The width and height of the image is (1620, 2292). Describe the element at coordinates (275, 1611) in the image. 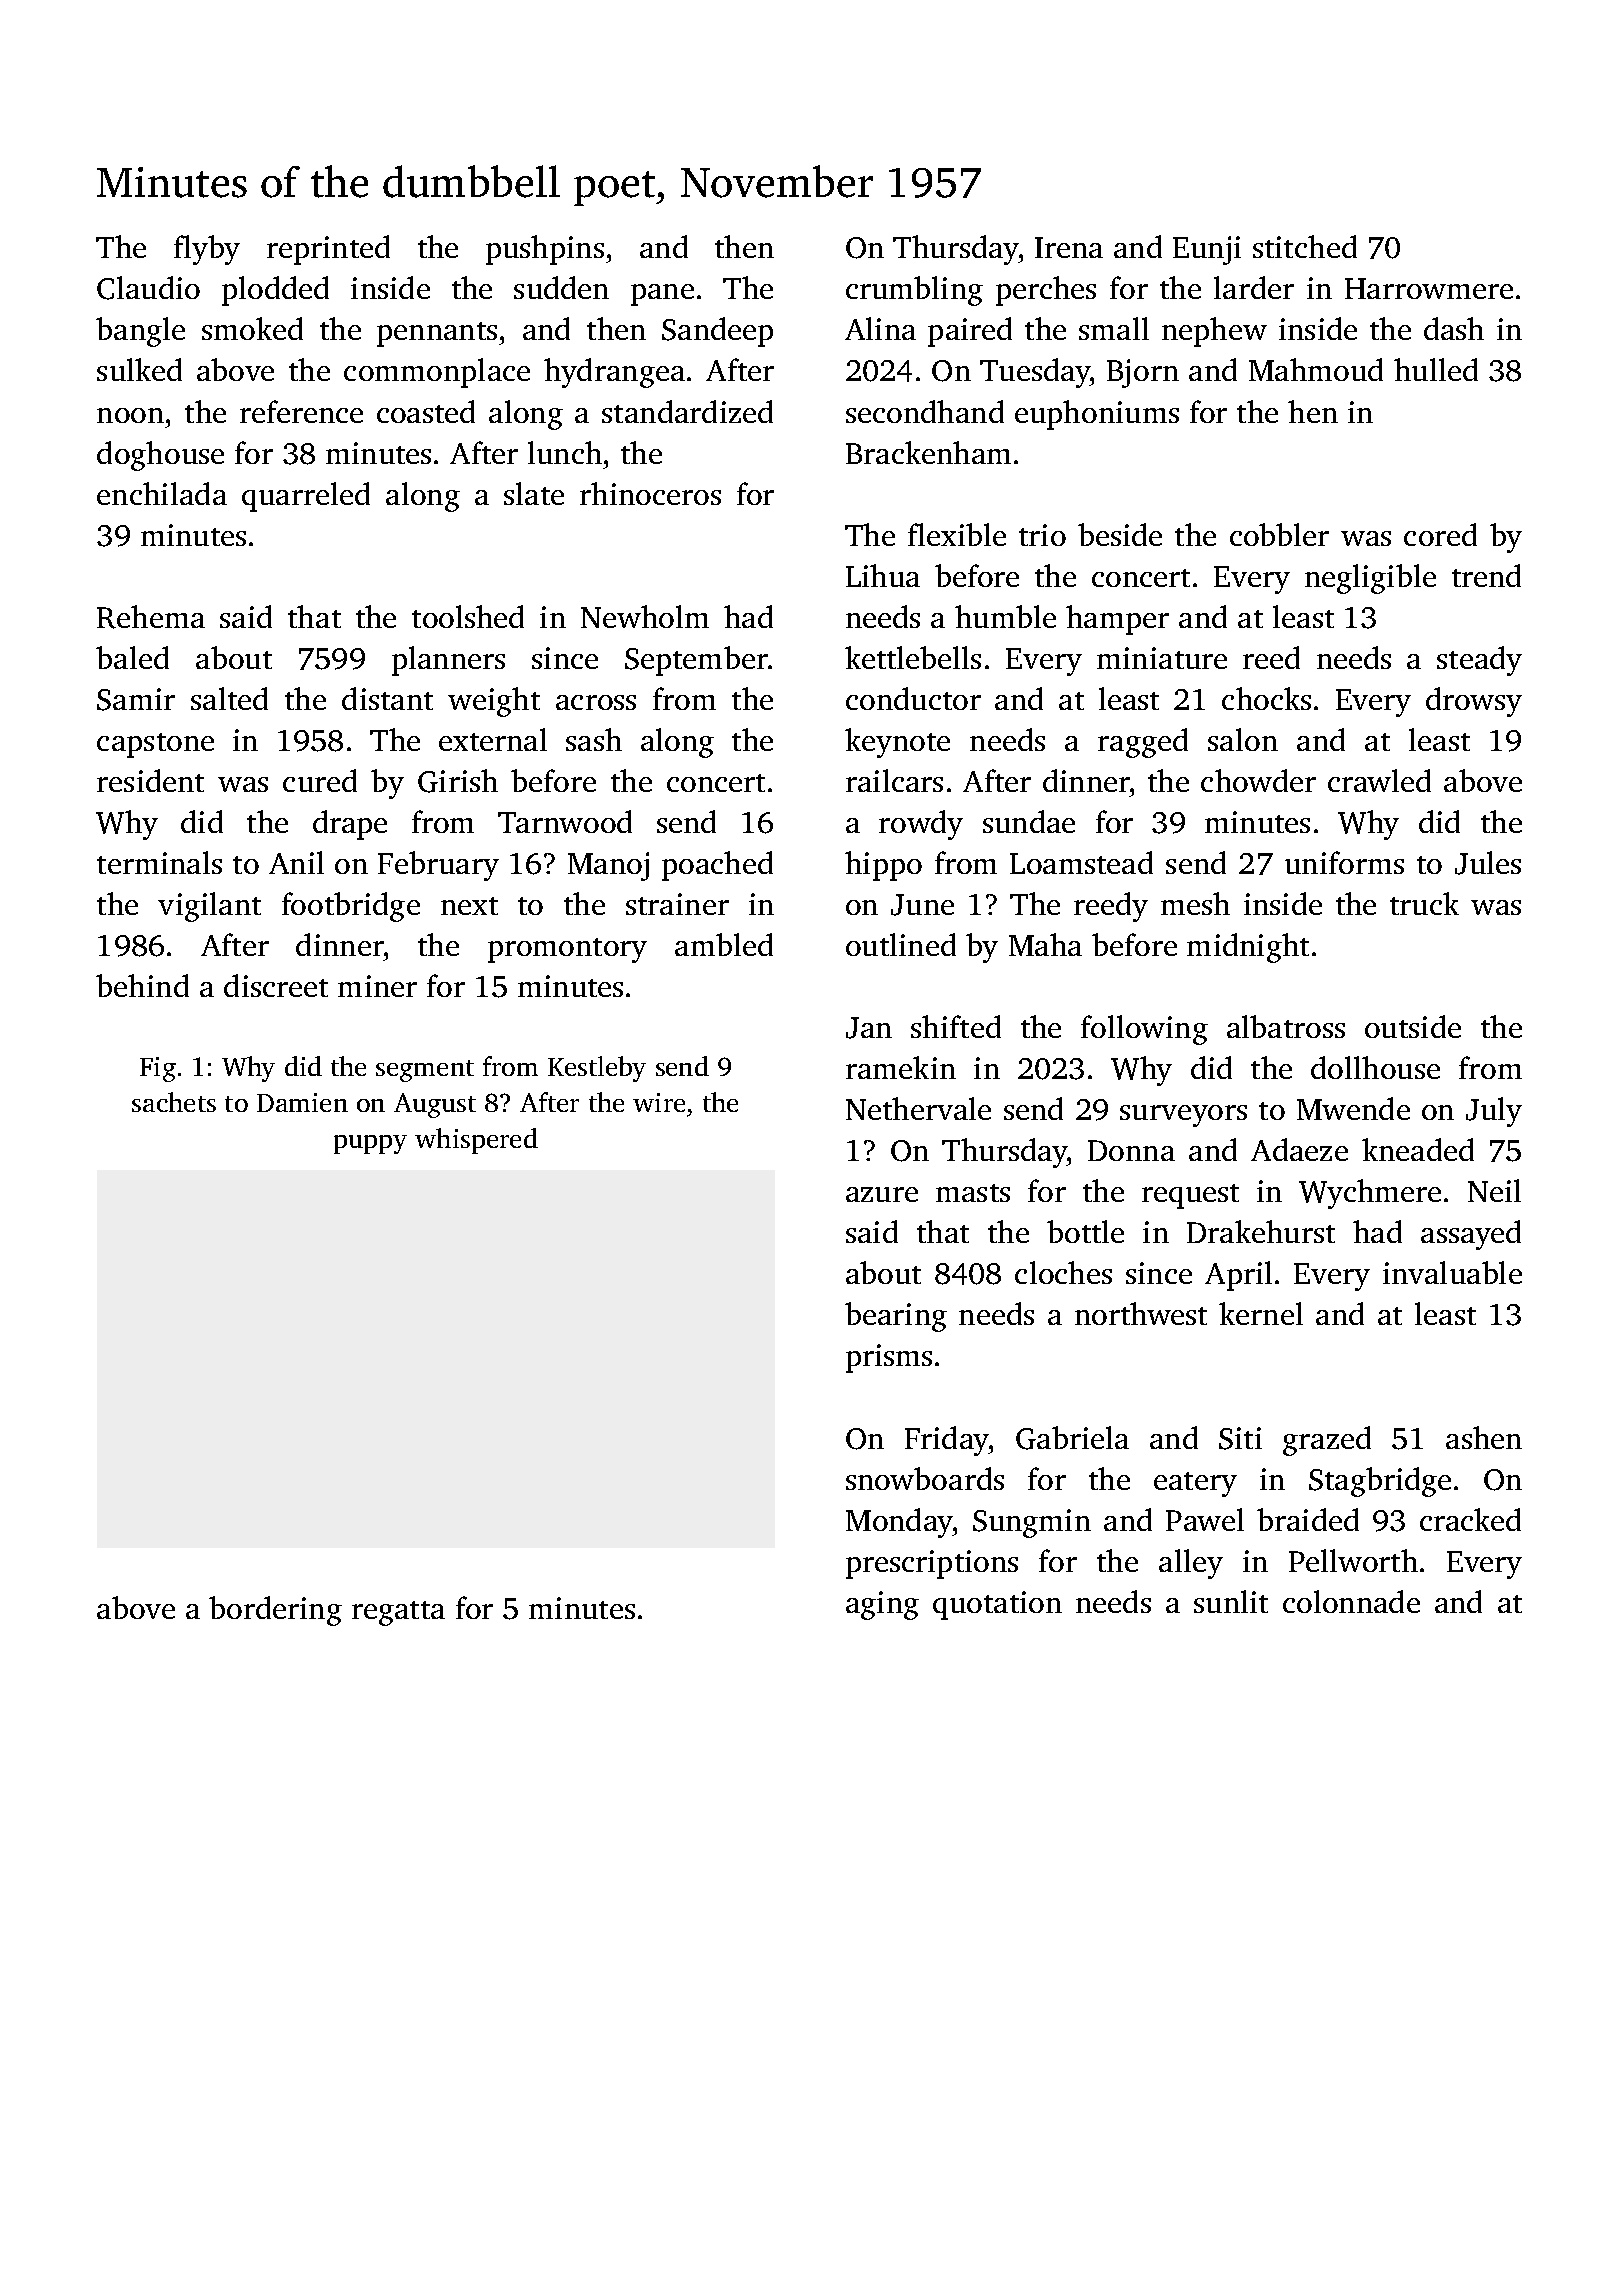

I see `bordering` at that location.
